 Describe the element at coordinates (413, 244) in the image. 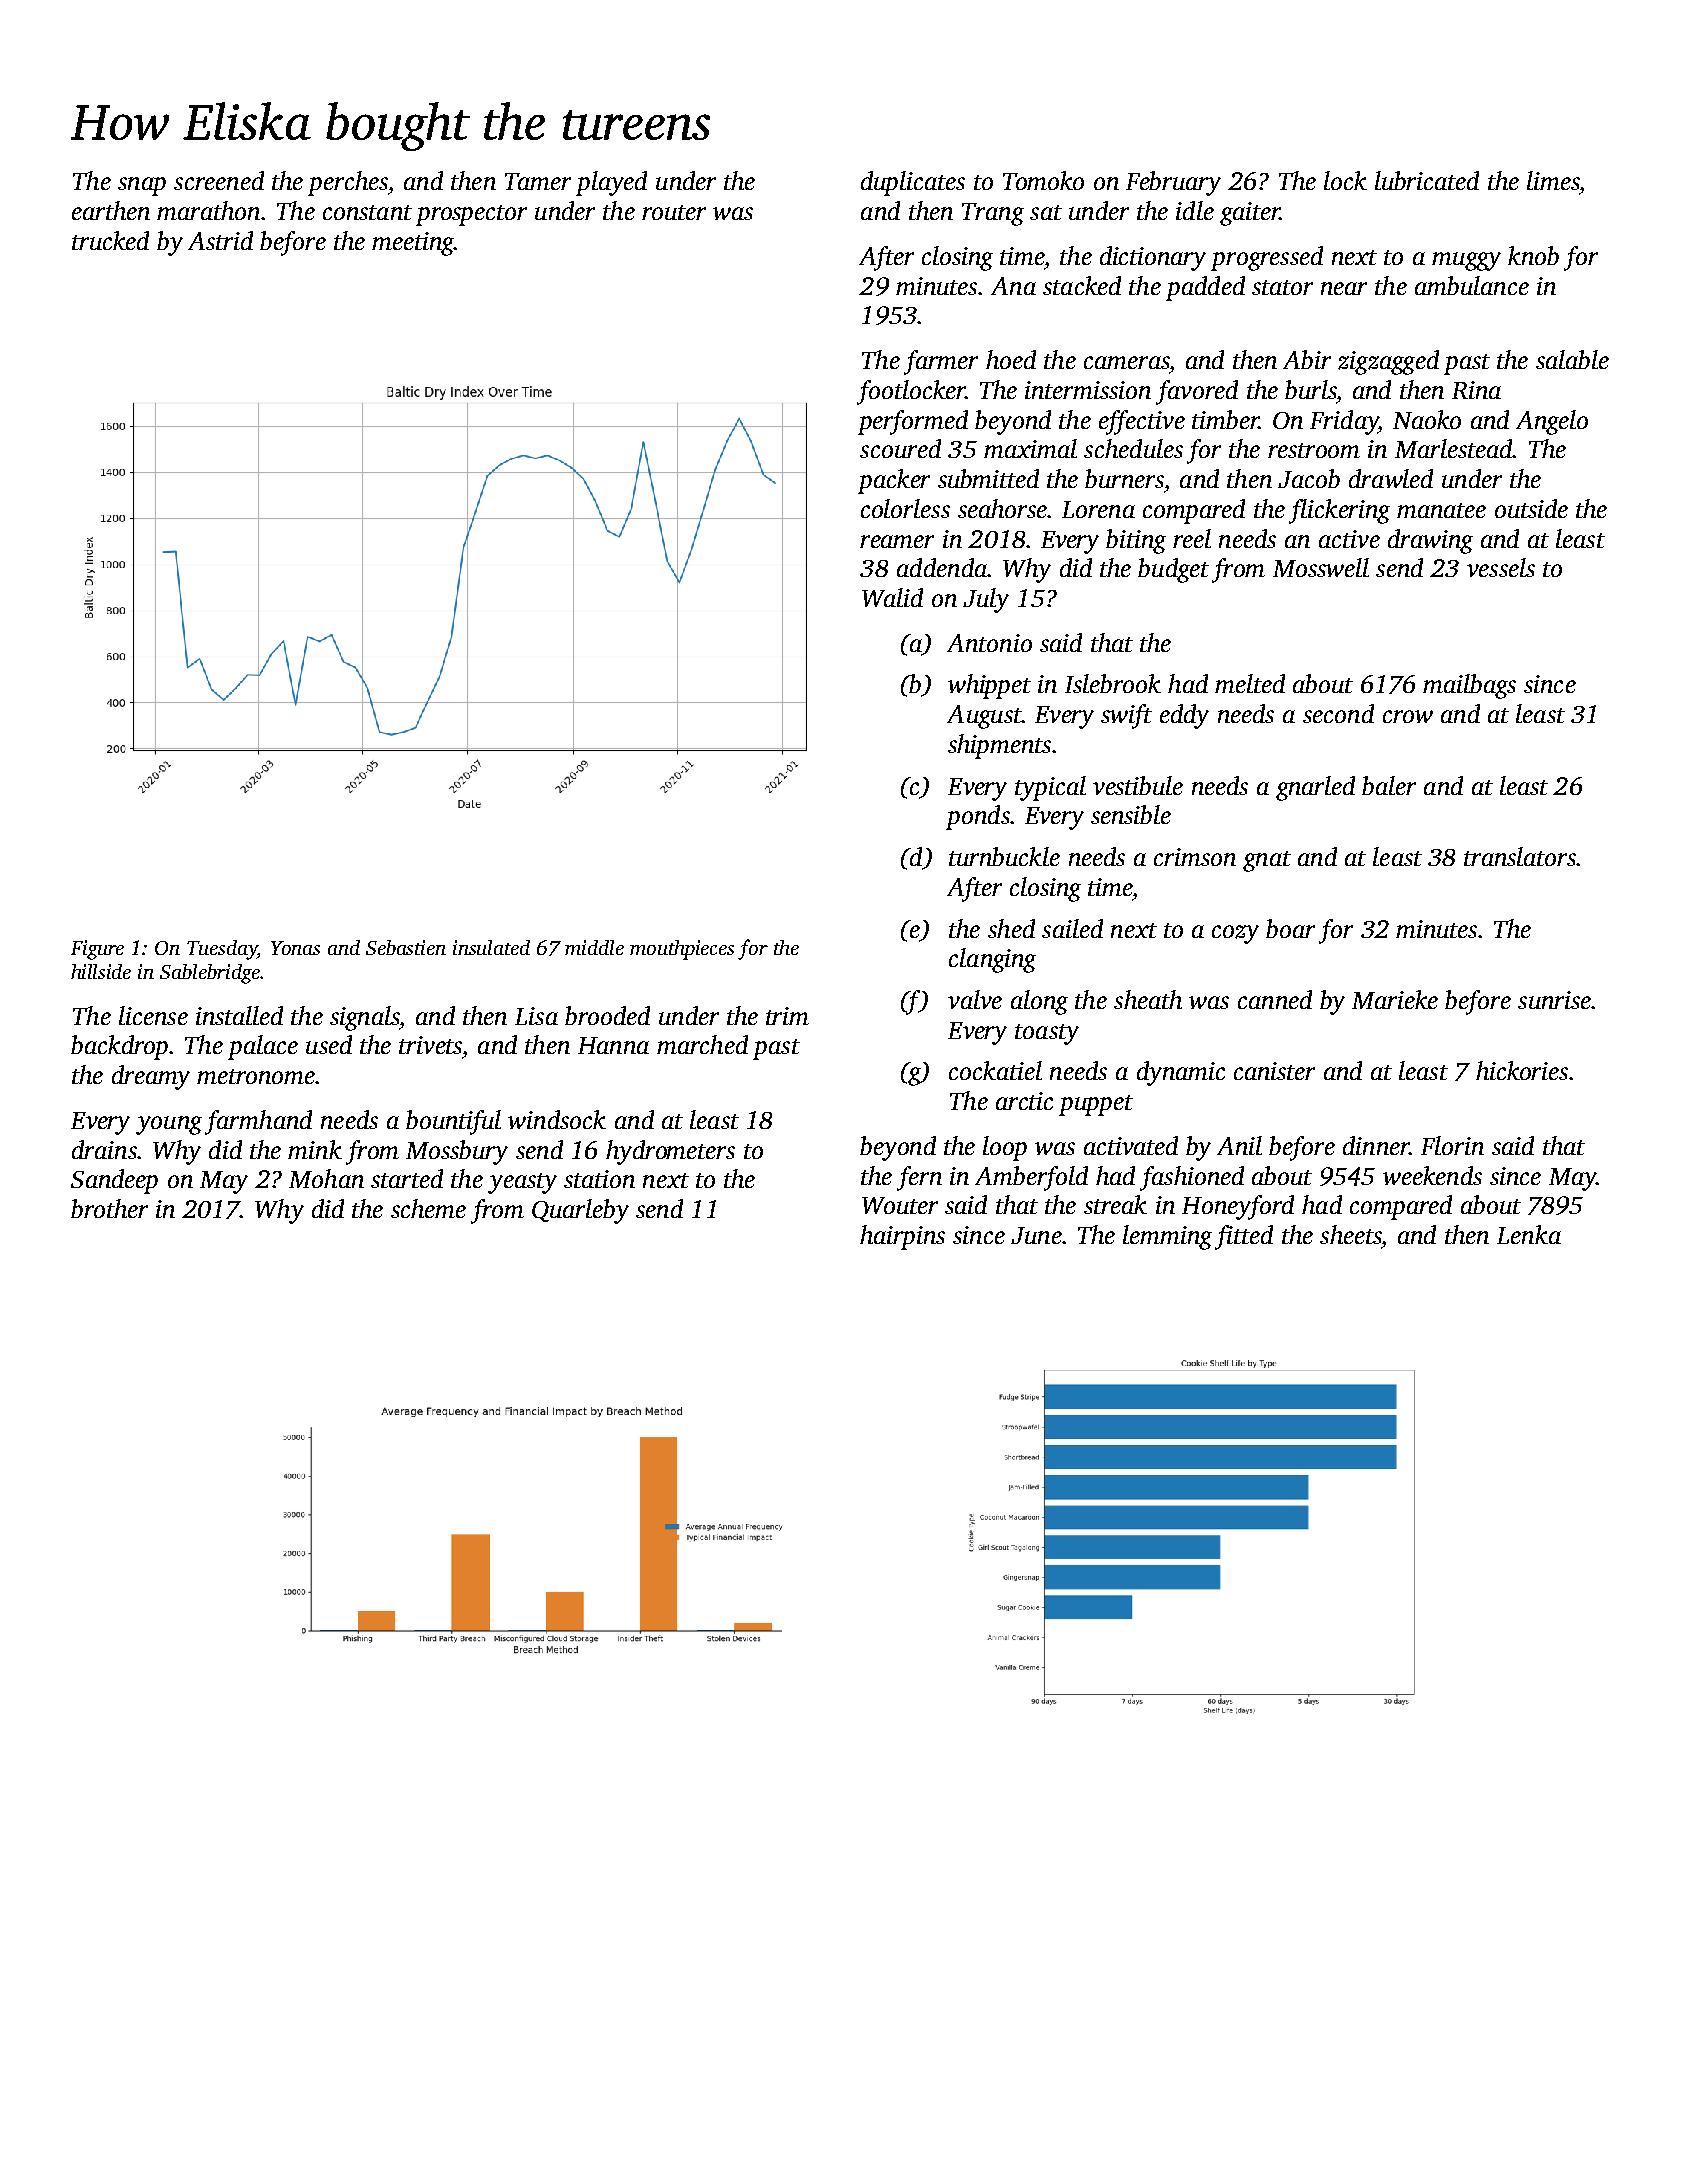

I see `meeting` at that location.
